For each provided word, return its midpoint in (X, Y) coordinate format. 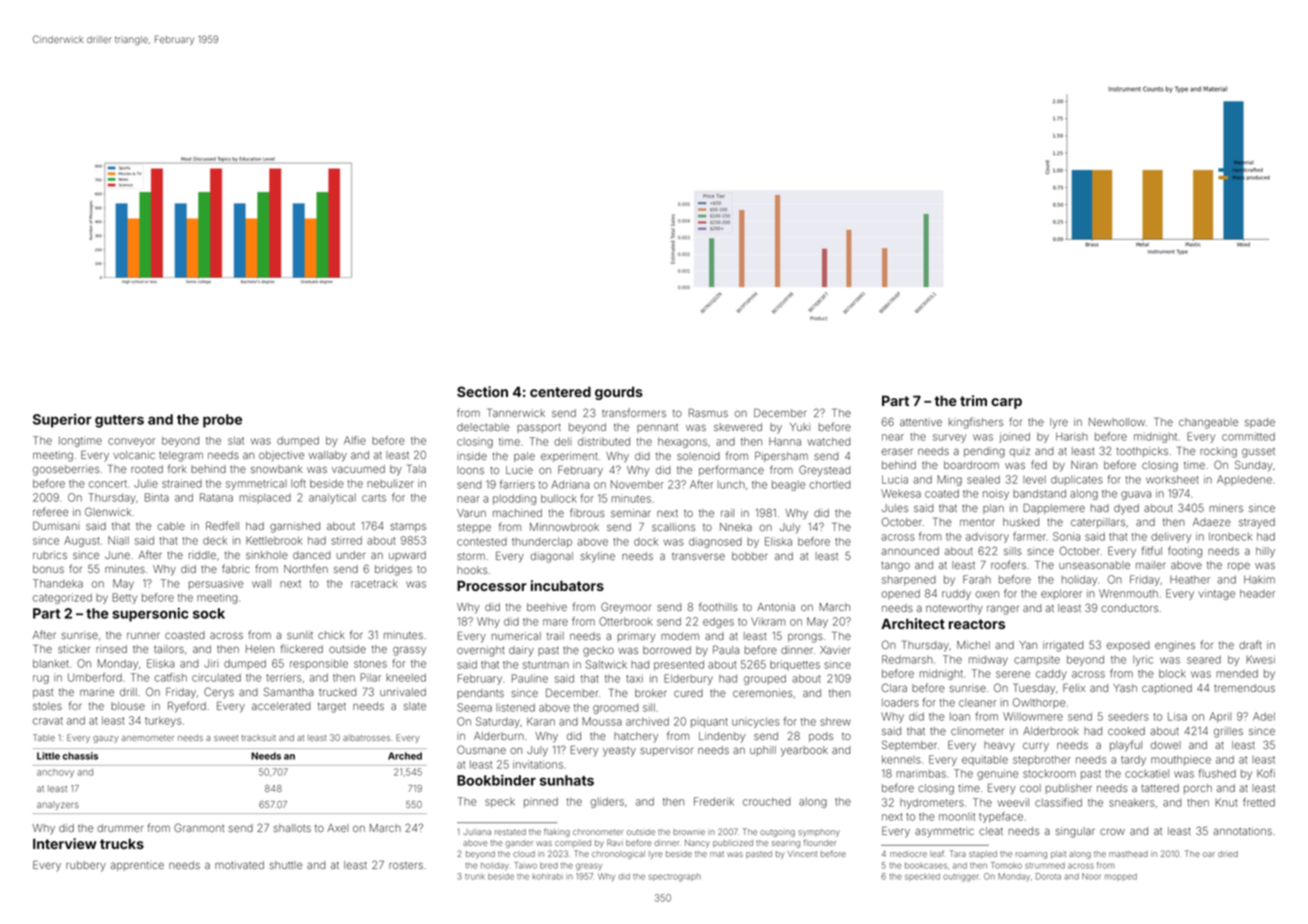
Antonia (776, 607)
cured (688, 693)
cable (171, 526)
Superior (62, 421)
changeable (1208, 423)
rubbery (86, 866)
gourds (619, 393)
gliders (607, 802)
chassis (80, 756)
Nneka (736, 527)
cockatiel (1147, 773)
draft (1250, 644)
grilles (1228, 732)
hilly (1265, 552)
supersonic (150, 615)
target (332, 708)
